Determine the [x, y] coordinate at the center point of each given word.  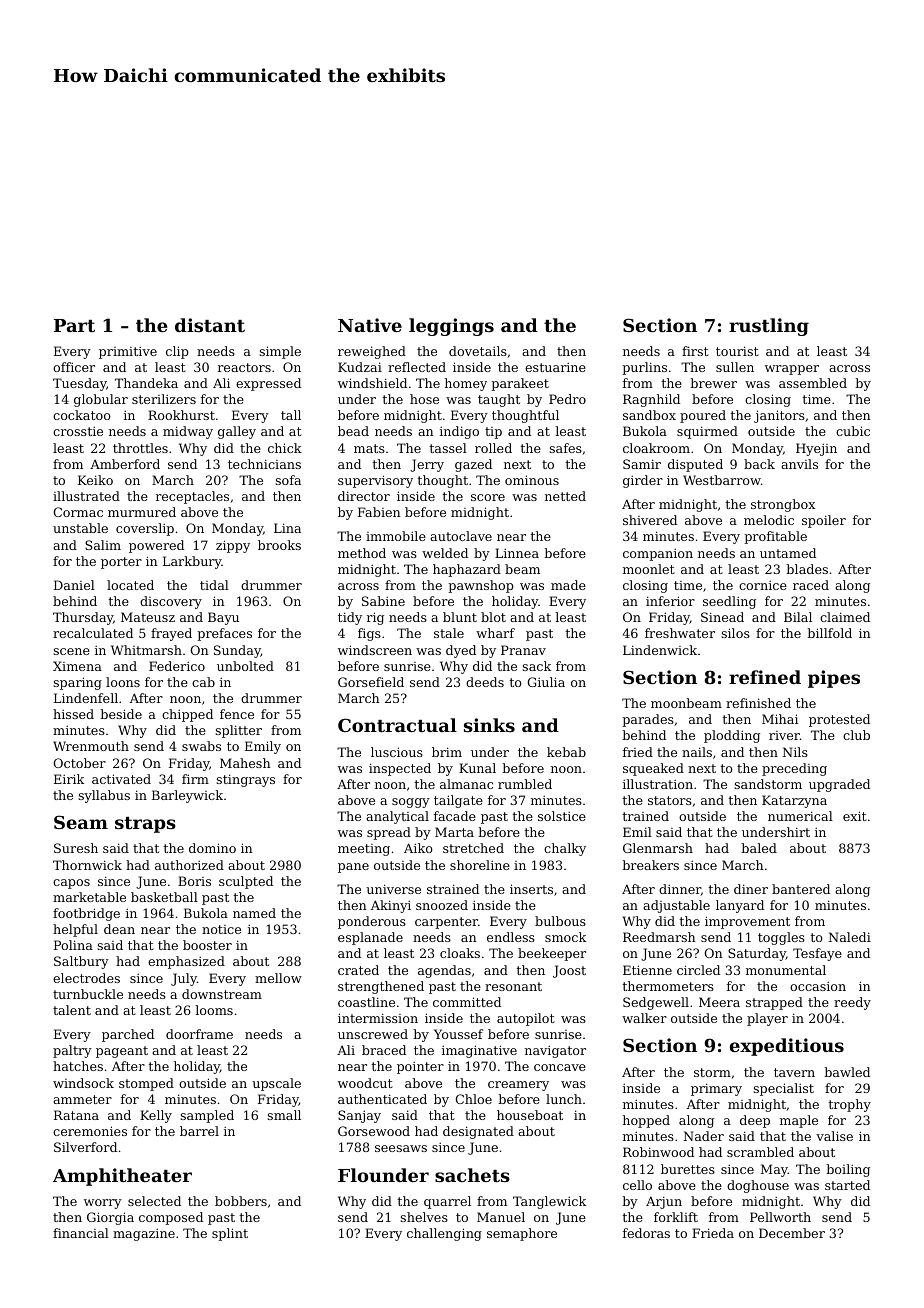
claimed [845, 617]
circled [698, 970]
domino [212, 848]
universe [393, 889]
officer [74, 367]
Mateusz [148, 617]
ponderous [372, 922]
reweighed [372, 352]
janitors [779, 416]
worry [103, 1204]
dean [119, 929]
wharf [495, 633]
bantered [801, 889]
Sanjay [359, 1116]
